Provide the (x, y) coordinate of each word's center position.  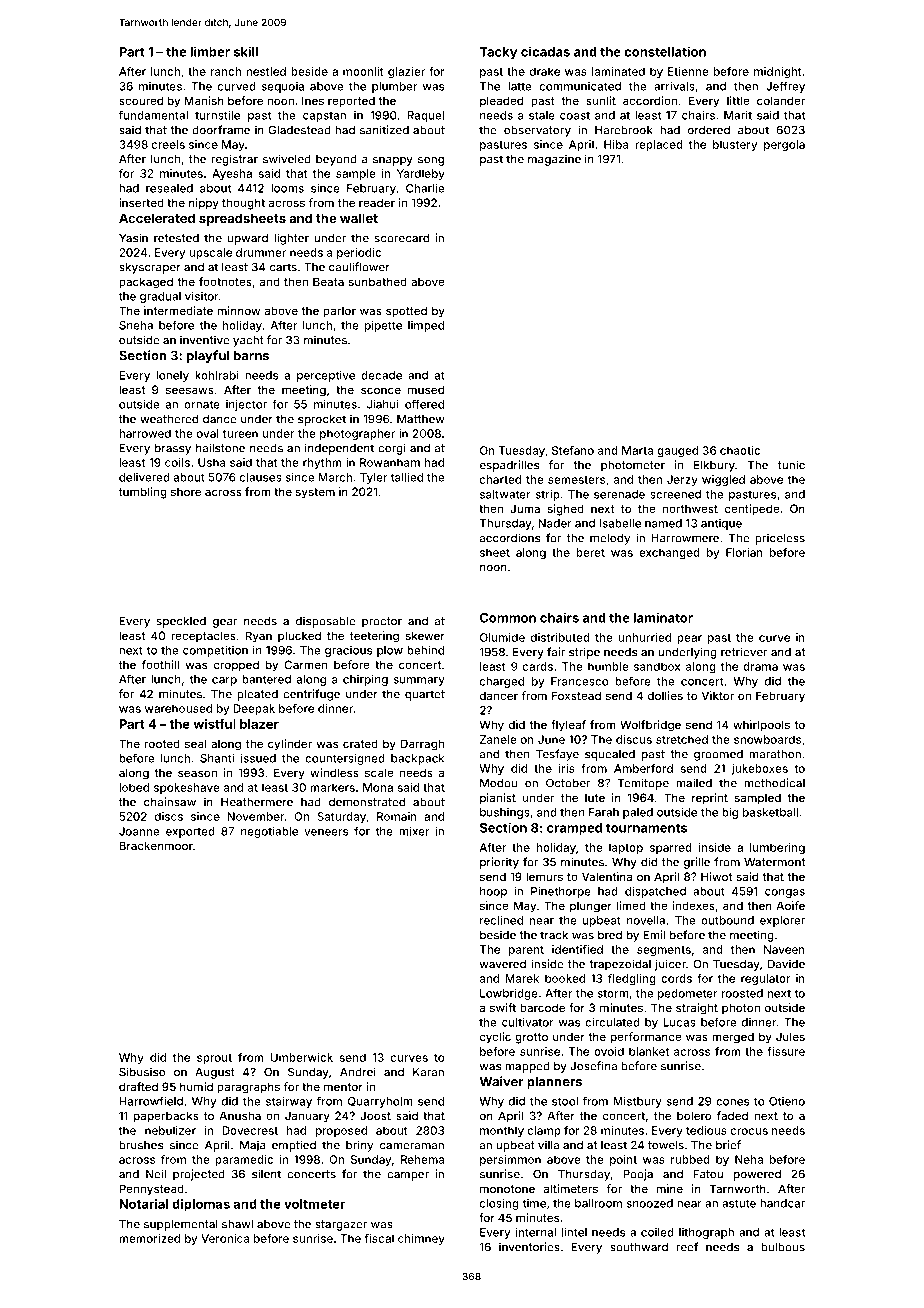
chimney (421, 1239)
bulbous (783, 1247)
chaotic (740, 450)
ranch (226, 71)
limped (426, 326)
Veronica (225, 1238)
